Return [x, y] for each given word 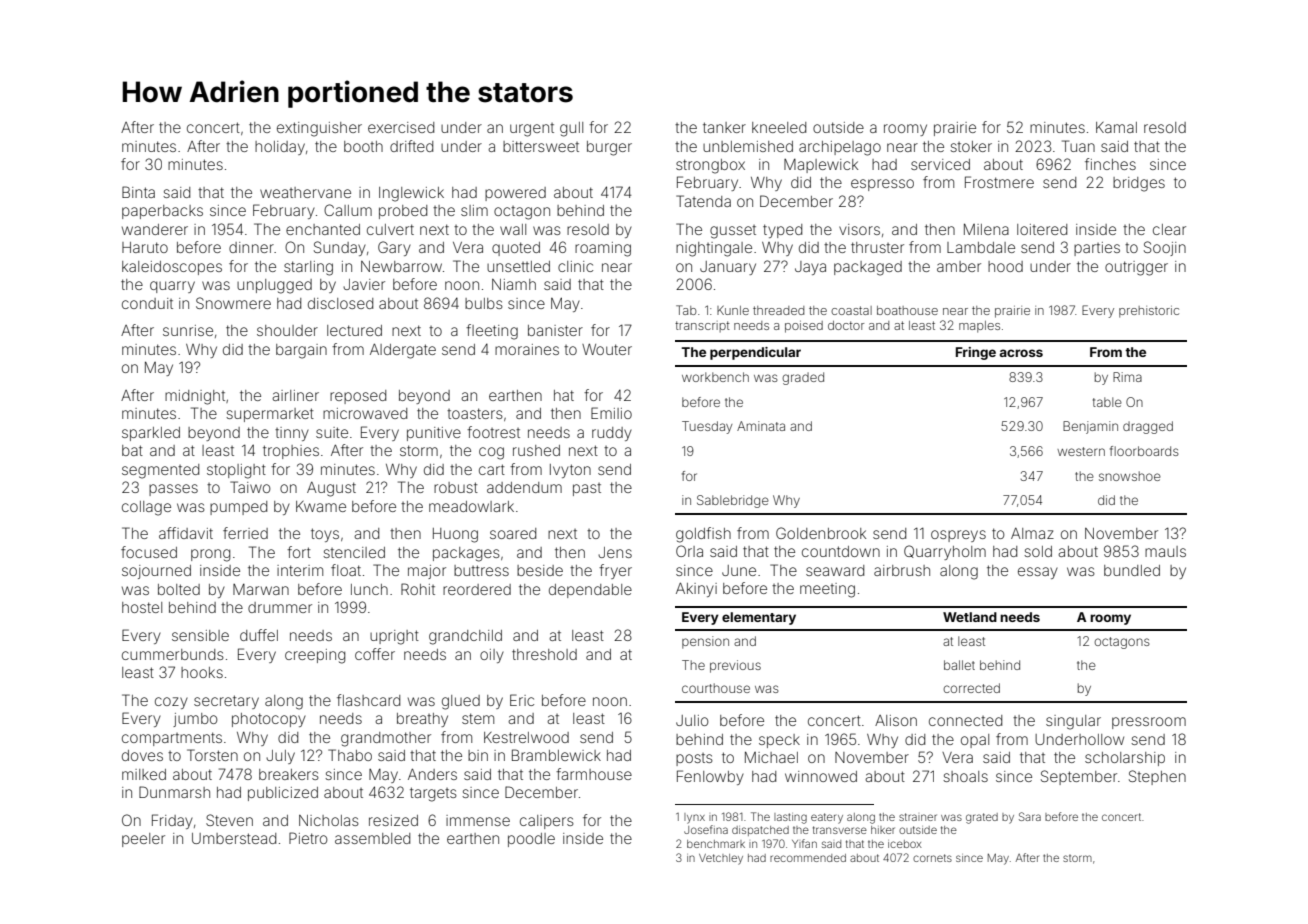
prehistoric [1149, 312]
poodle [531, 840]
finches [1110, 164]
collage [146, 508]
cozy [171, 703]
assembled [372, 838]
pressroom [1149, 723]
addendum [524, 487]
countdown [841, 551]
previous [735, 666]
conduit [147, 303]
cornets [932, 858]
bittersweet [541, 146]
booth [363, 146]
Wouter [607, 349]
